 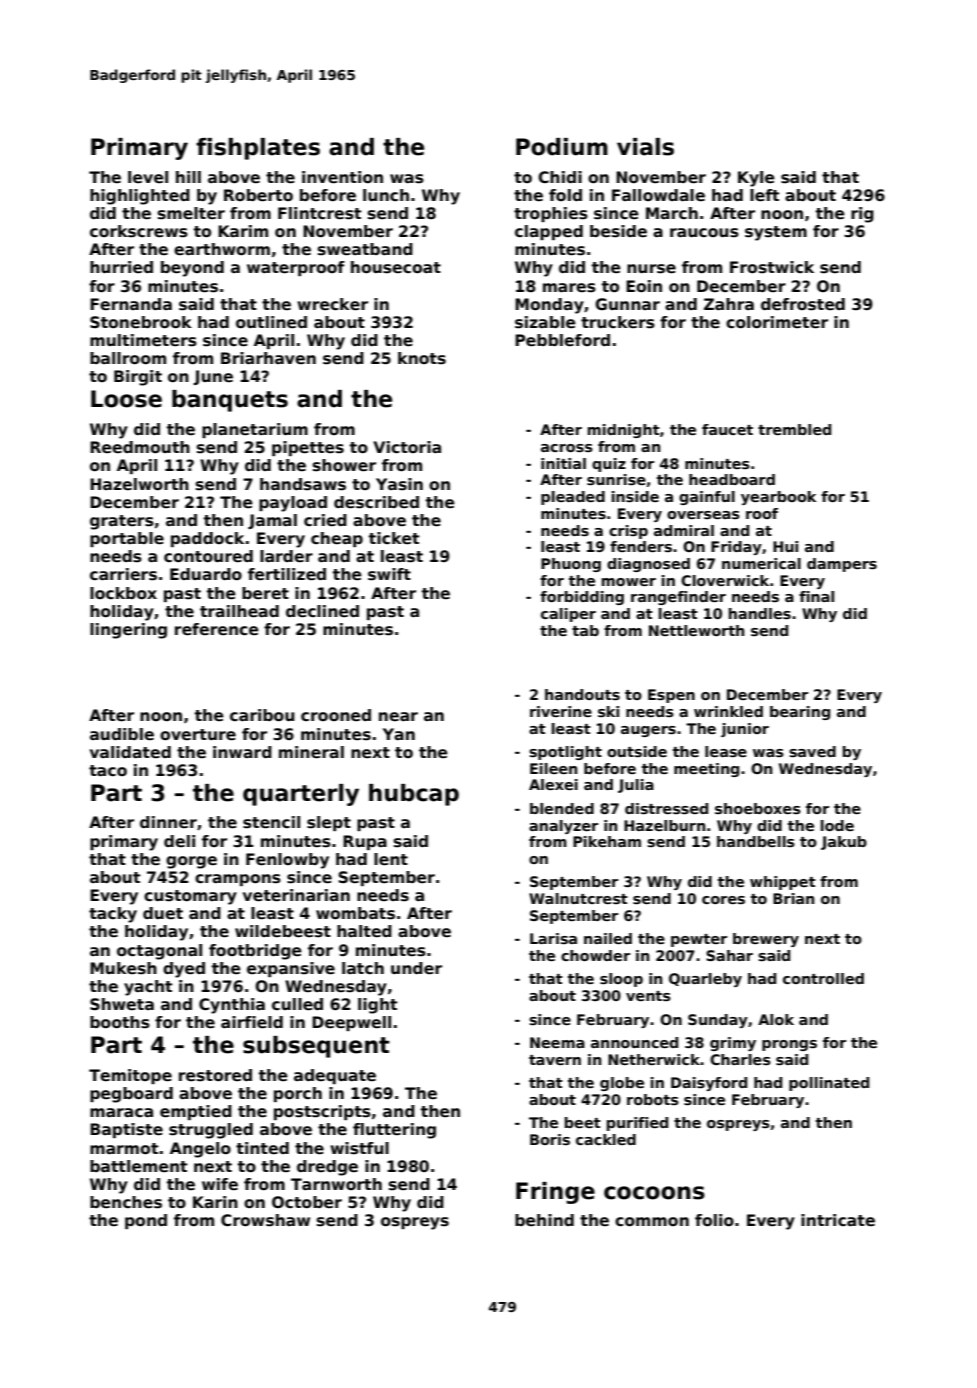 I want to click on pleaded, so click(x=573, y=498).
